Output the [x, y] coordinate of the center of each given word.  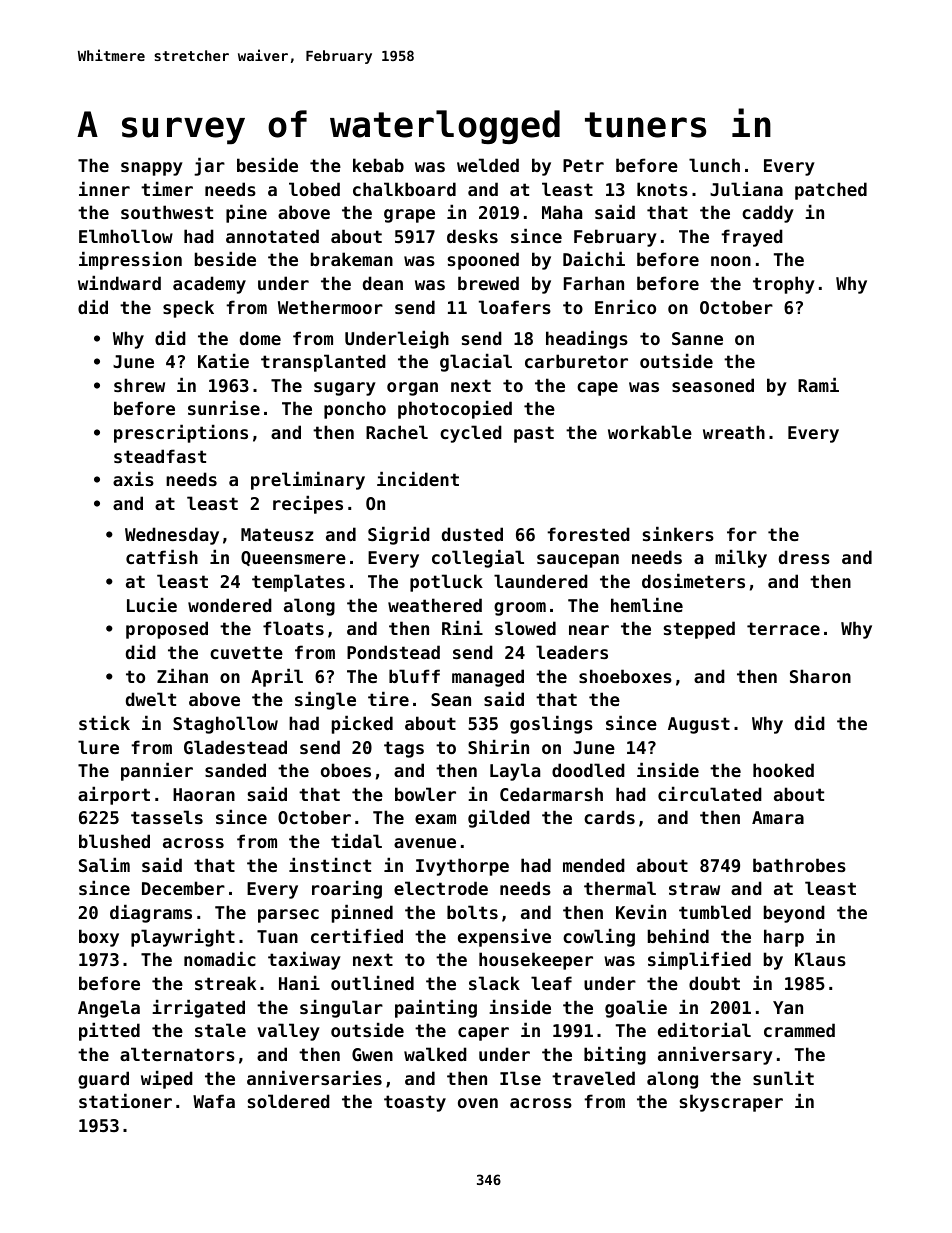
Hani [299, 982]
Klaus [820, 959]
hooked [783, 770]
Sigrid [399, 535]
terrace [783, 628]
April [277, 677]
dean [383, 283]
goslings [551, 724]
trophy [784, 285]
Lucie [152, 604]
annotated [272, 236]
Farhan [594, 283]
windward [119, 282]
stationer [125, 1100]
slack [494, 983]
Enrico [625, 306]
